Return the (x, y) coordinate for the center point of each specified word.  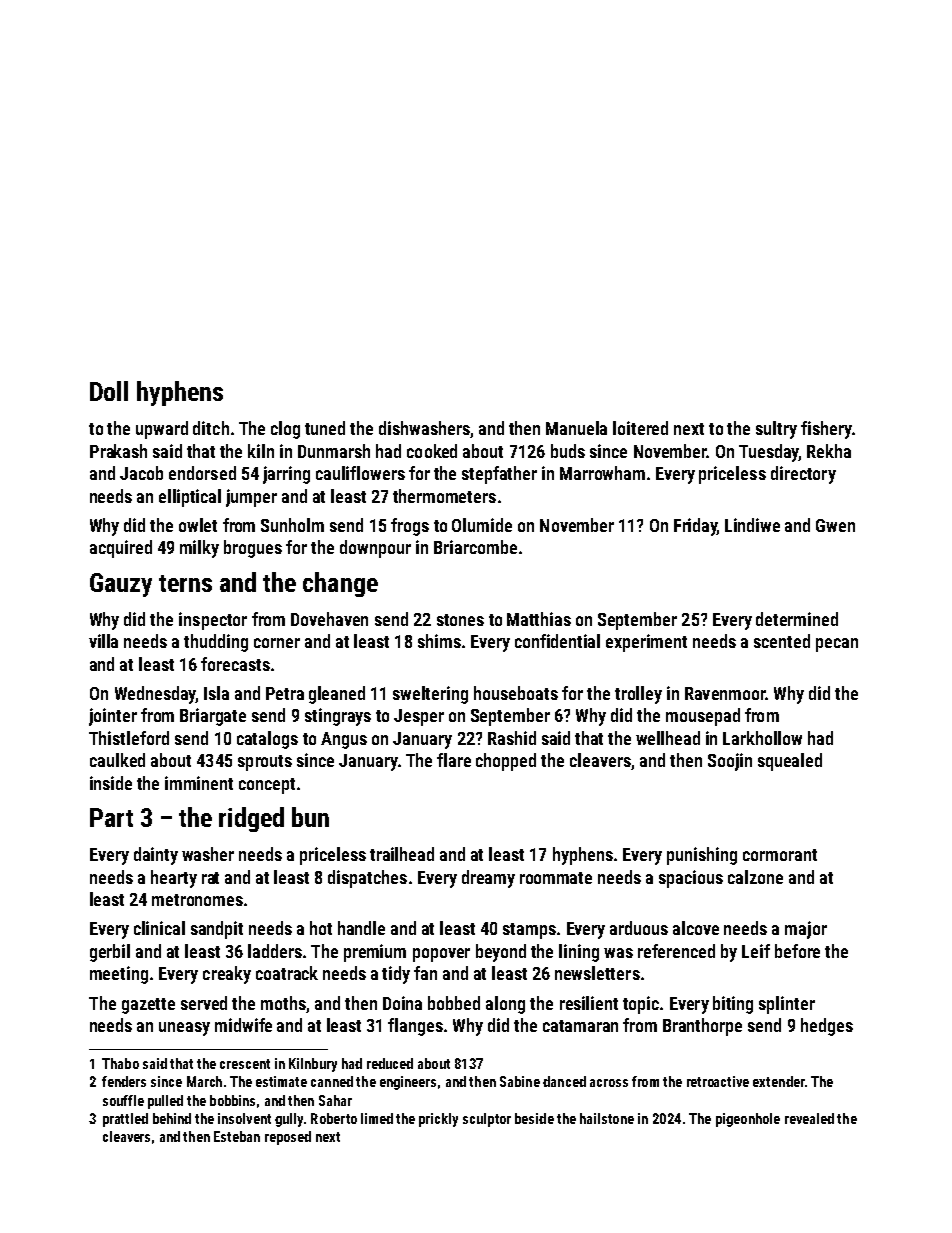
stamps (529, 931)
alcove (696, 928)
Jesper (419, 717)
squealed (790, 762)
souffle (123, 1100)
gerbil (110, 953)
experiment (646, 643)
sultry (776, 430)
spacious (691, 879)
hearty (174, 879)
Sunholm (292, 525)
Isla (216, 693)
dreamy (488, 879)
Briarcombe (475, 547)
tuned (325, 428)
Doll (109, 391)
